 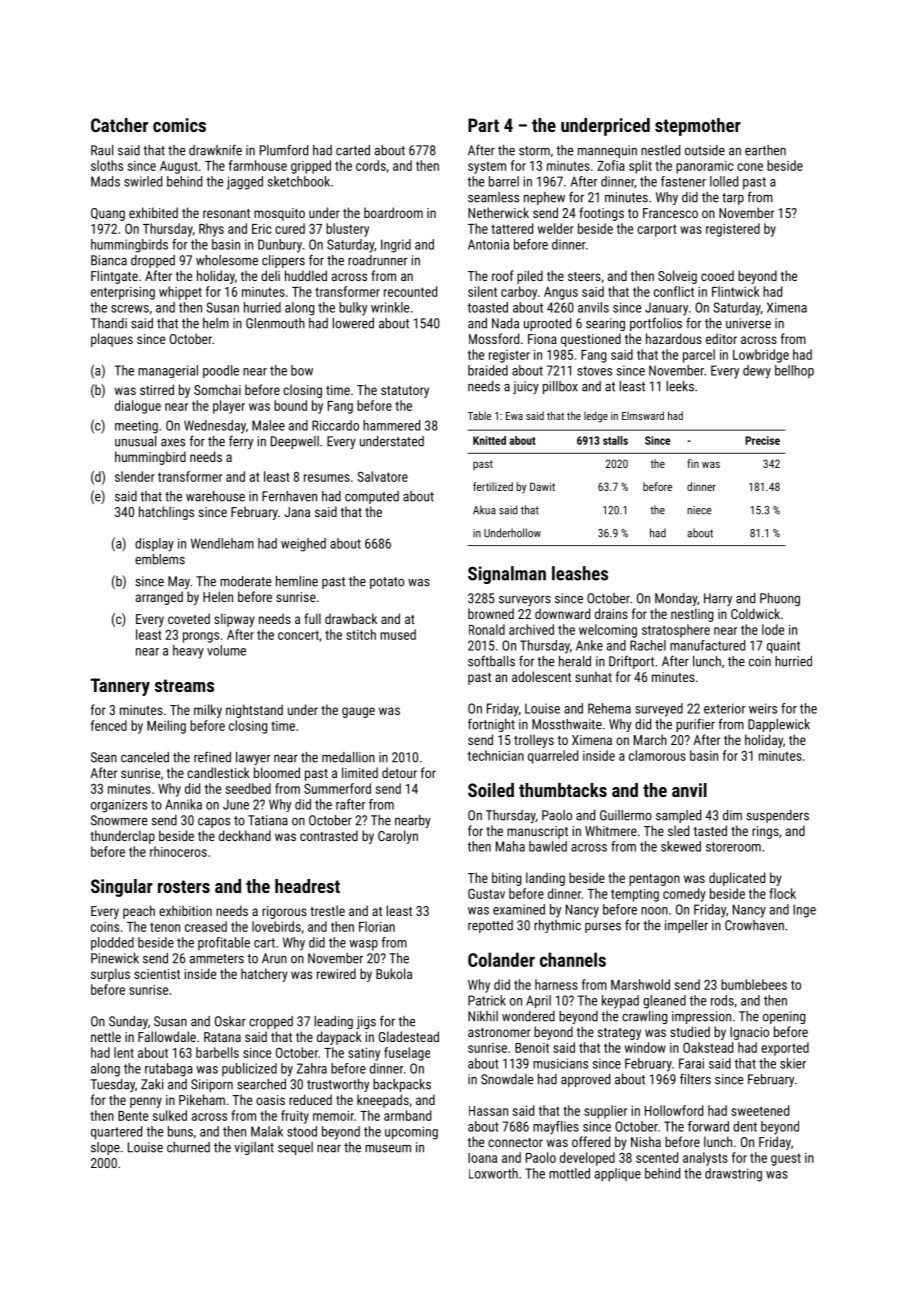 I want to click on cone, so click(x=750, y=167).
